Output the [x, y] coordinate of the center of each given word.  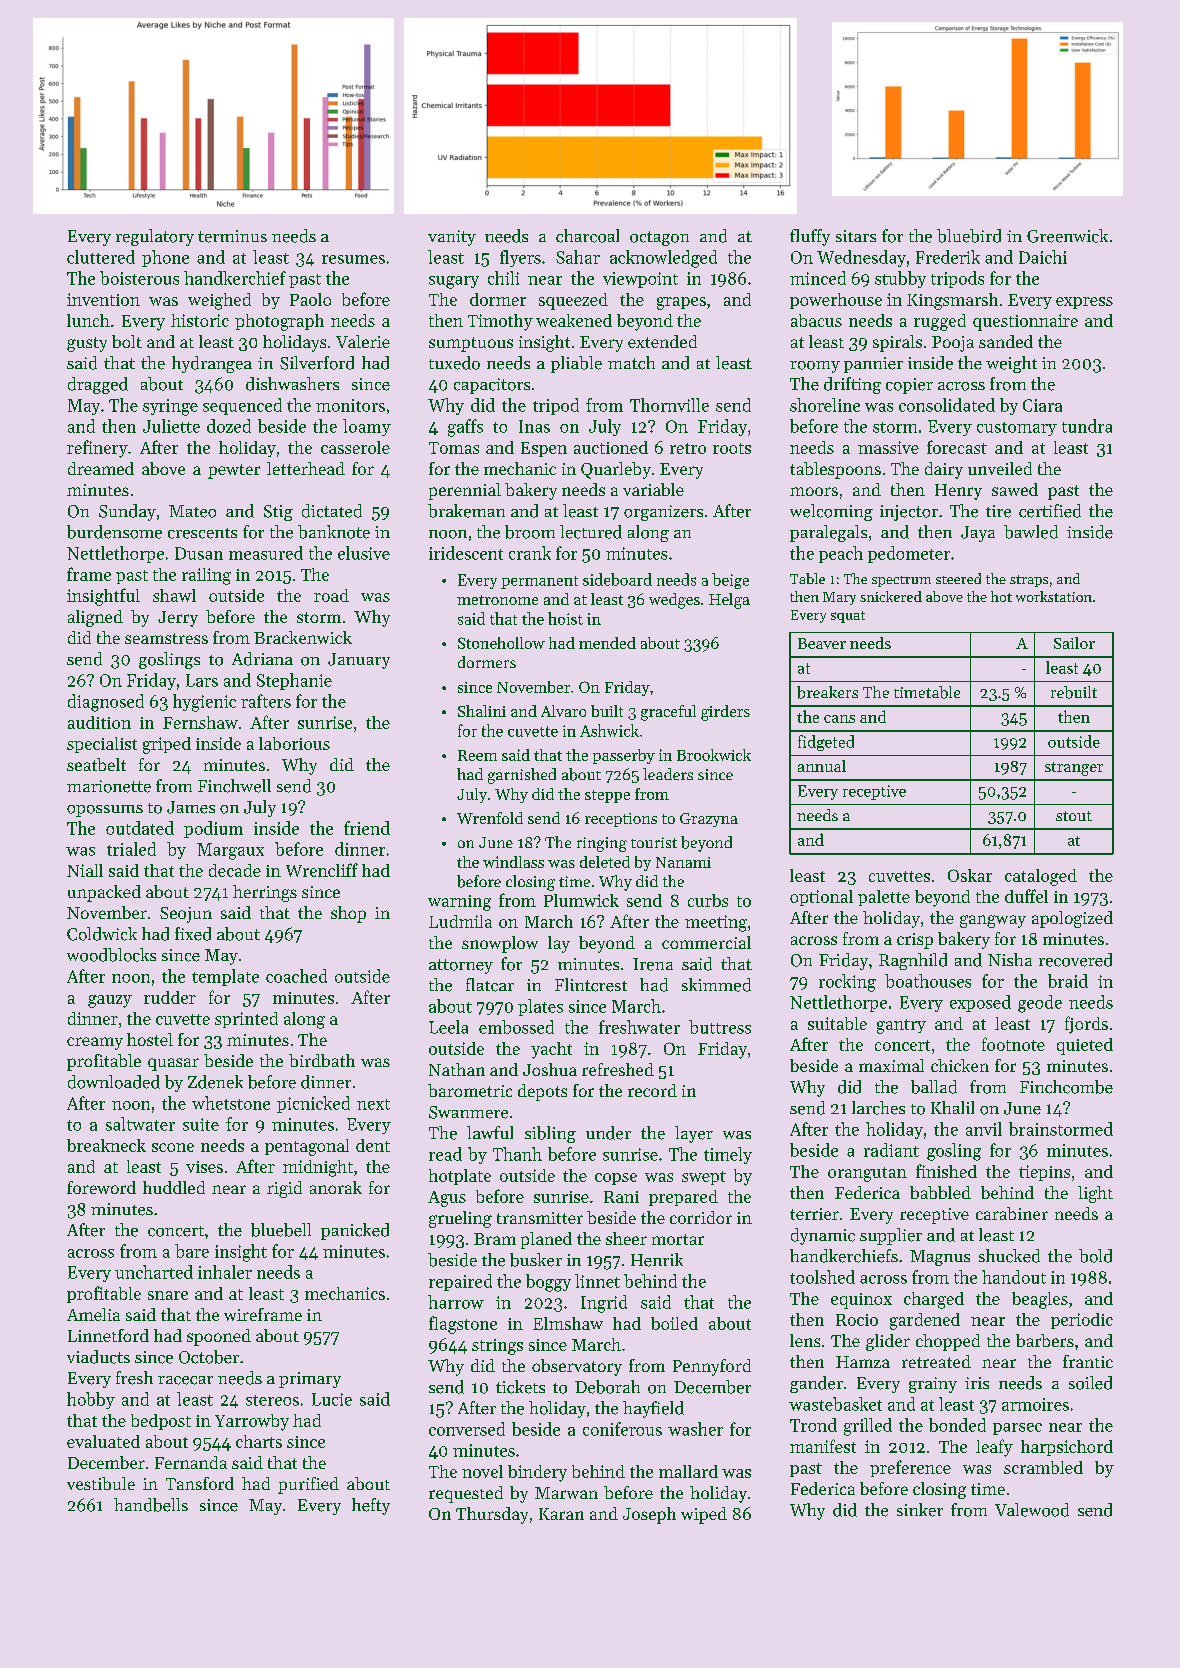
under [608, 1133]
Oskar [970, 875]
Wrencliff [322, 870]
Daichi [1043, 257]
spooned [219, 1337]
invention [103, 299]
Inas [534, 426]
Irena [653, 964]
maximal [891, 1065]
